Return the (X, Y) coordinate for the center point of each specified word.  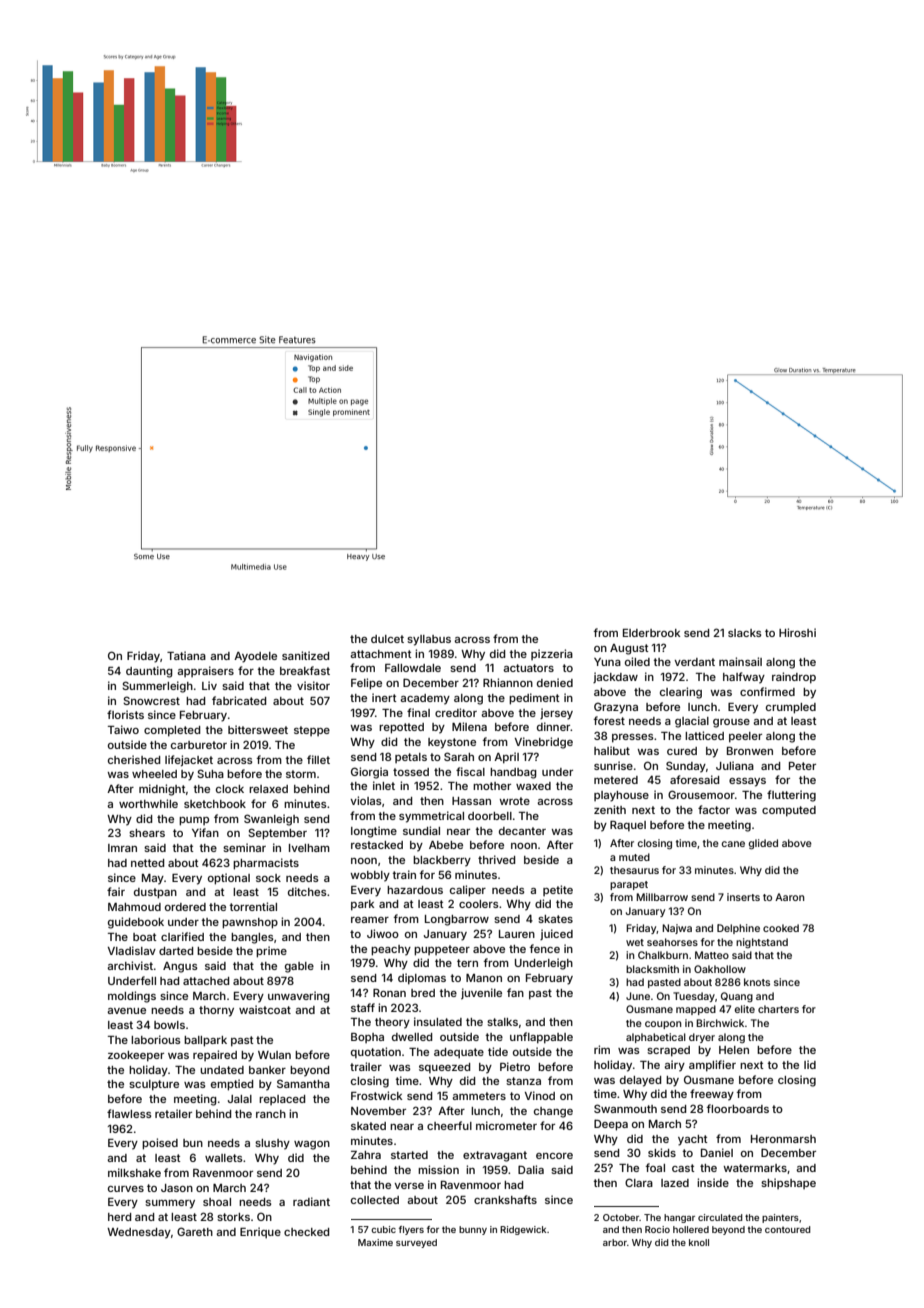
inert (384, 697)
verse (409, 1186)
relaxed (268, 789)
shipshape (788, 1183)
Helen (734, 1050)
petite (558, 890)
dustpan (155, 893)
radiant (311, 1201)
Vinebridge (544, 743)
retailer (173, 1113)
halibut (612, 750)
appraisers (205, 671)
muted (634, 857)
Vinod (540, 1095)
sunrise (613, 765)
